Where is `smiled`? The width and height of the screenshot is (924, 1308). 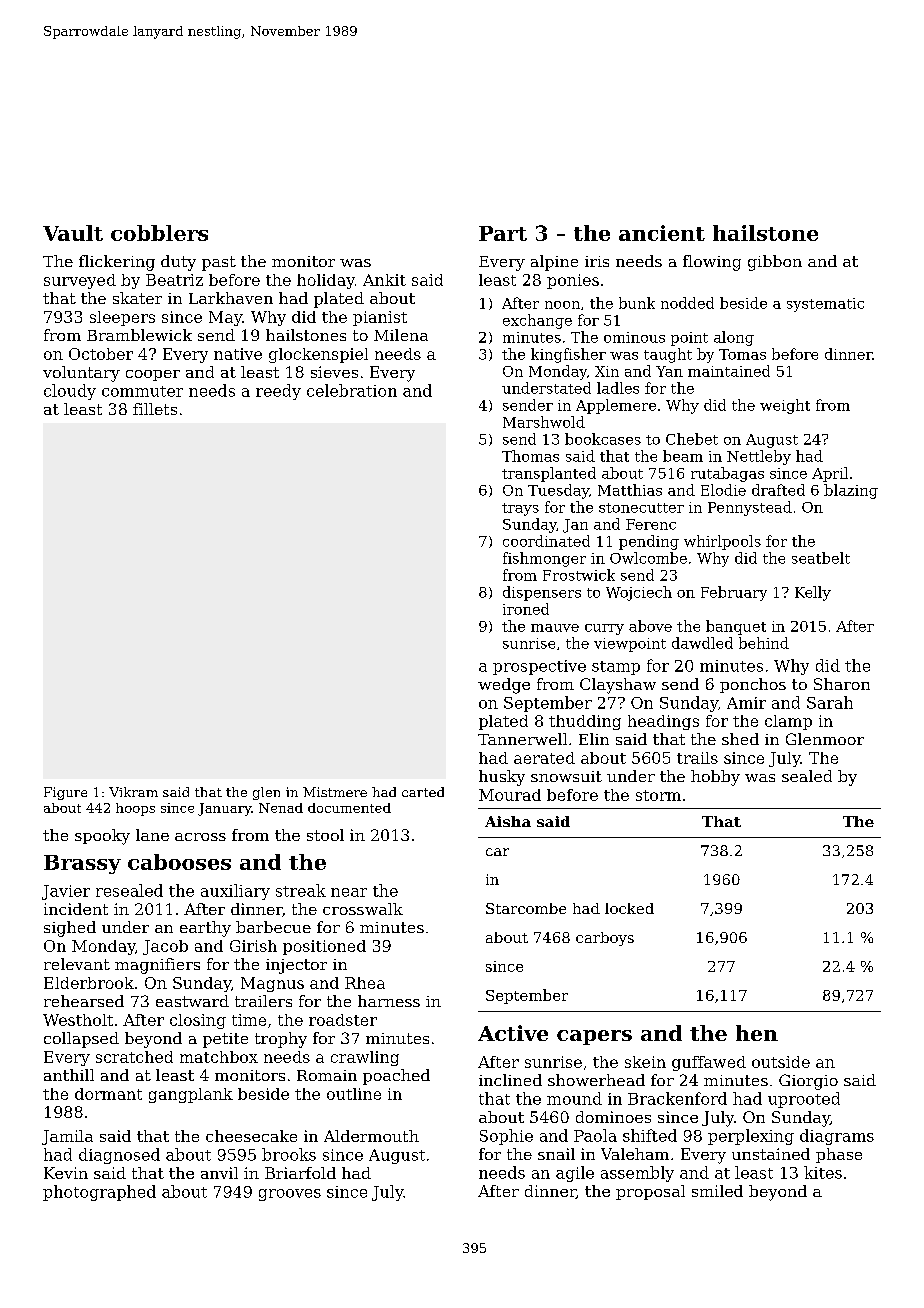
smiled is located at coordinates (717, 1191).
